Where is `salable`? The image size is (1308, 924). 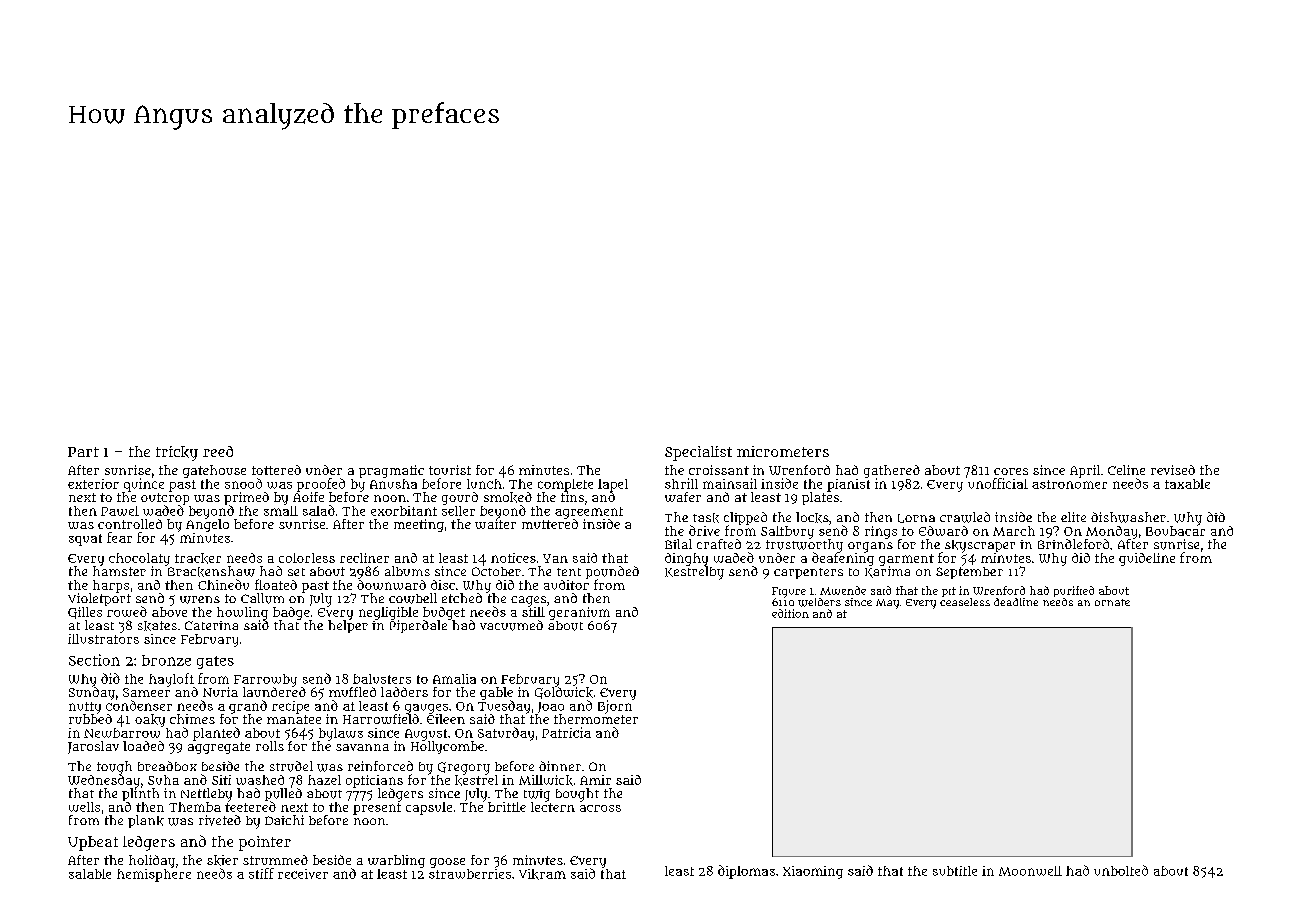
salable is located at coordinates (90, 874).
